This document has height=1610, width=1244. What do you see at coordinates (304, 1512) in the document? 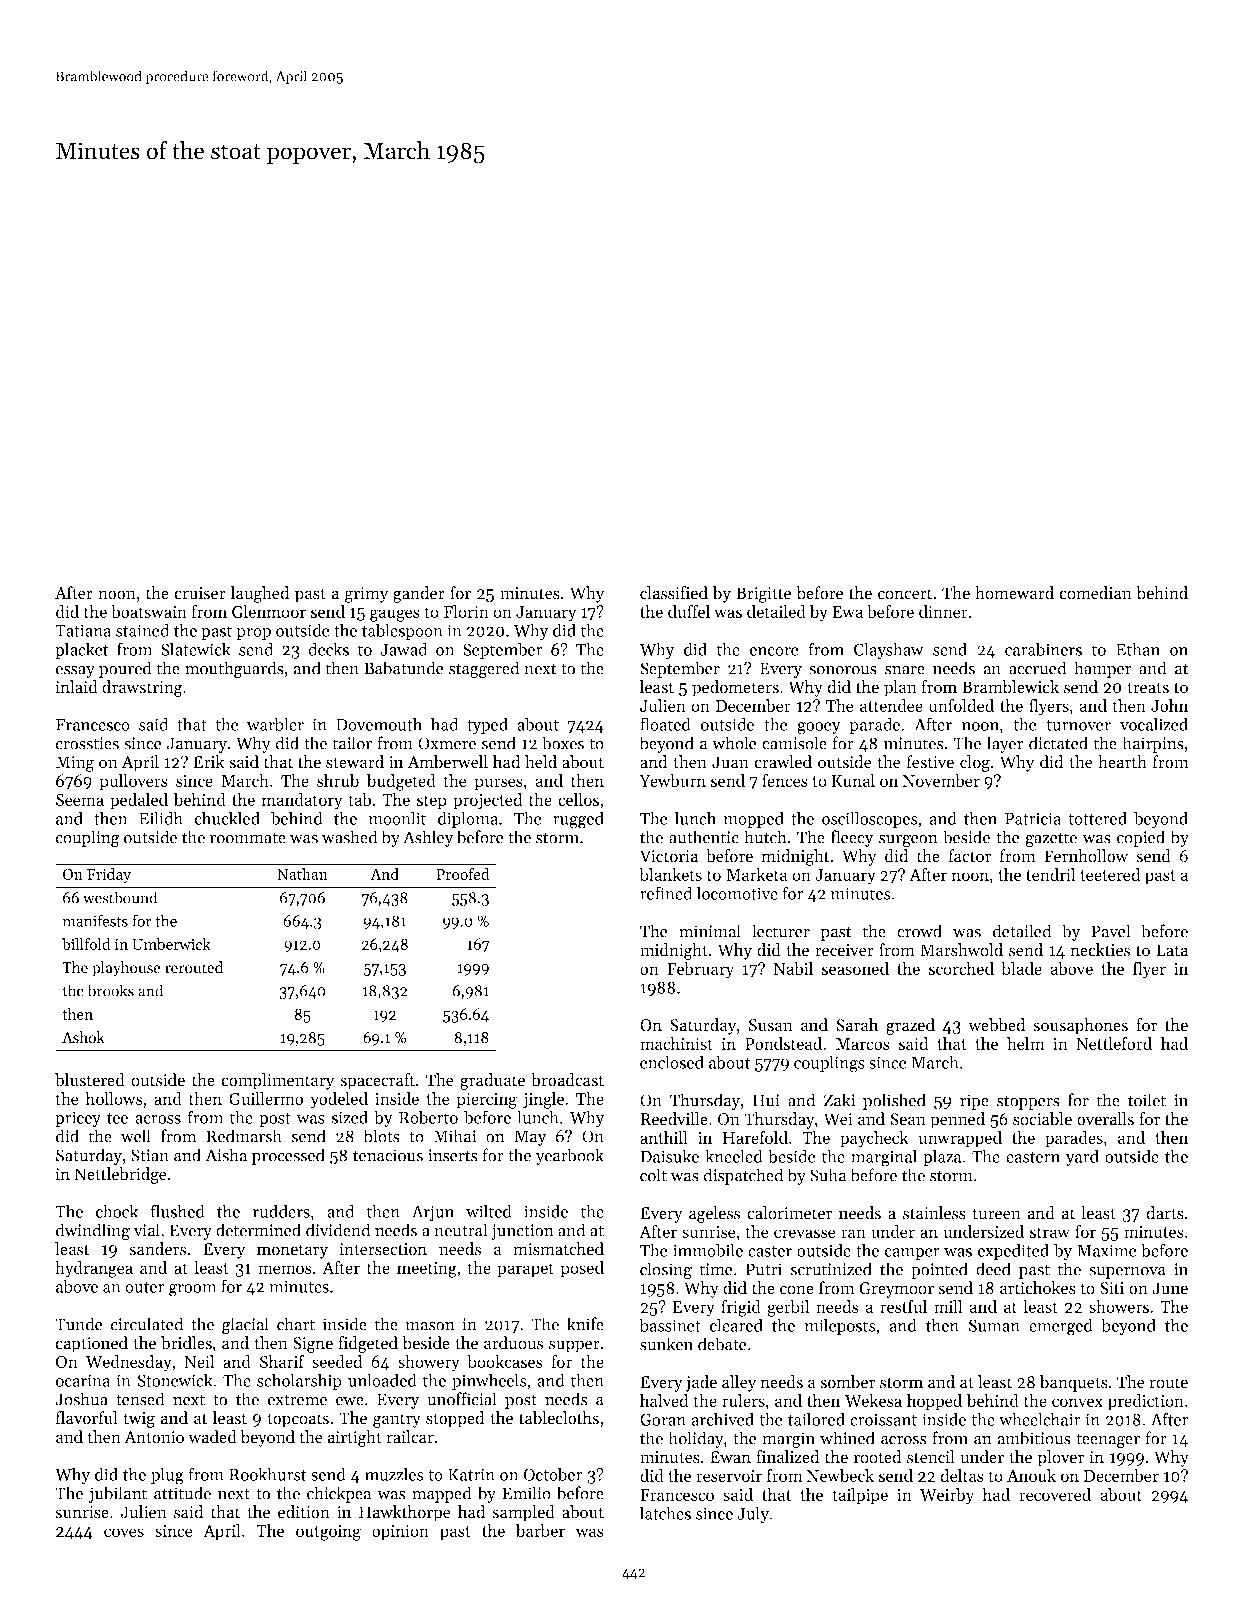
I see `edition` at bounding box center [304, 1512].
